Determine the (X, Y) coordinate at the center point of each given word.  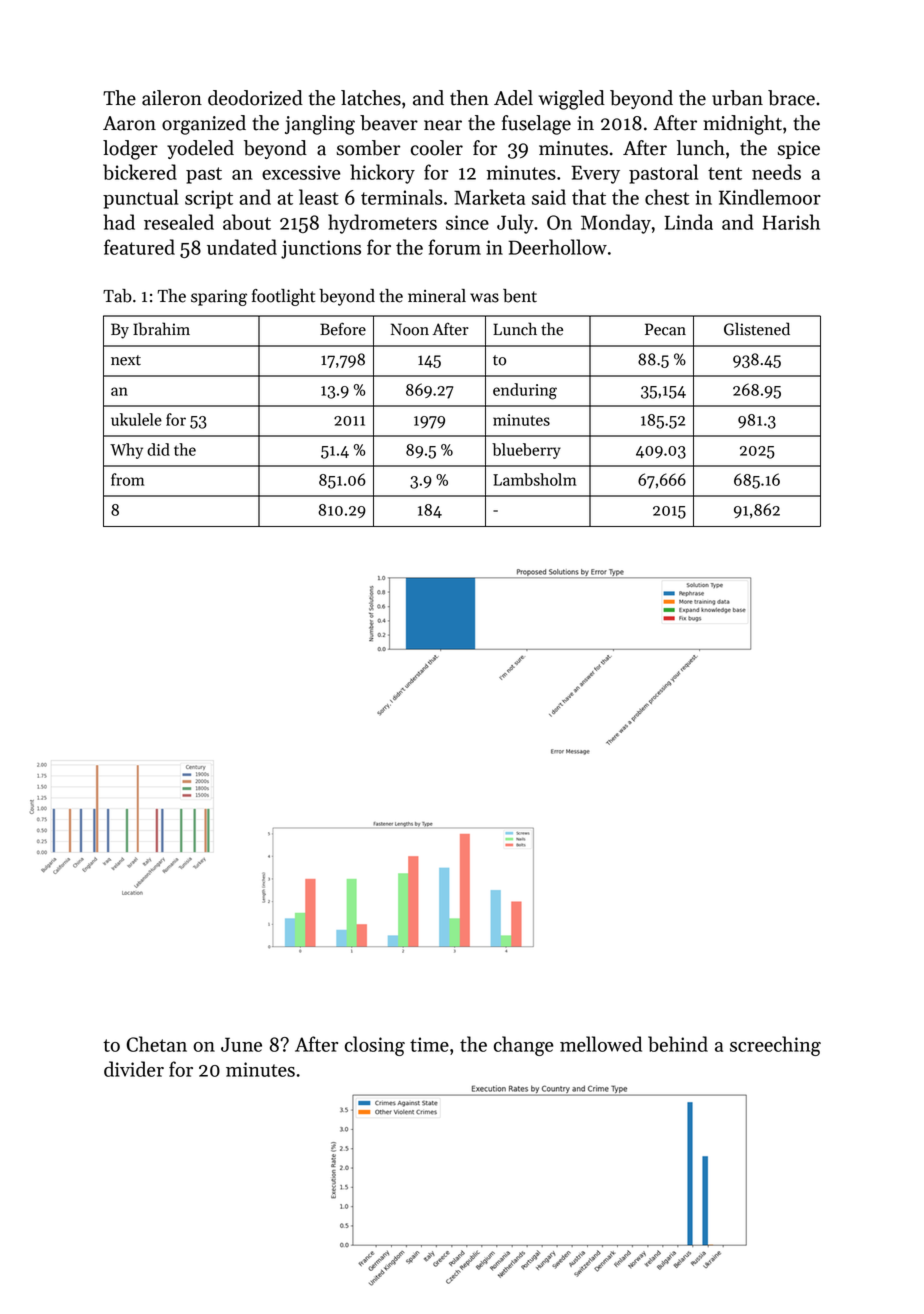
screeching (775, 1046)
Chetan (156, 1044)
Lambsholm (534, 479)
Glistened (757, 329)
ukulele (136, 419)
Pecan (665, 329)
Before (343, 329)
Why (126, 451)
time (429, 1044)
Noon (410, 329)
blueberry (526, 451)
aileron (172, 98)
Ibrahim (161, 329)
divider (134, 1069)
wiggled (571, 100)
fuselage (536, 125)
